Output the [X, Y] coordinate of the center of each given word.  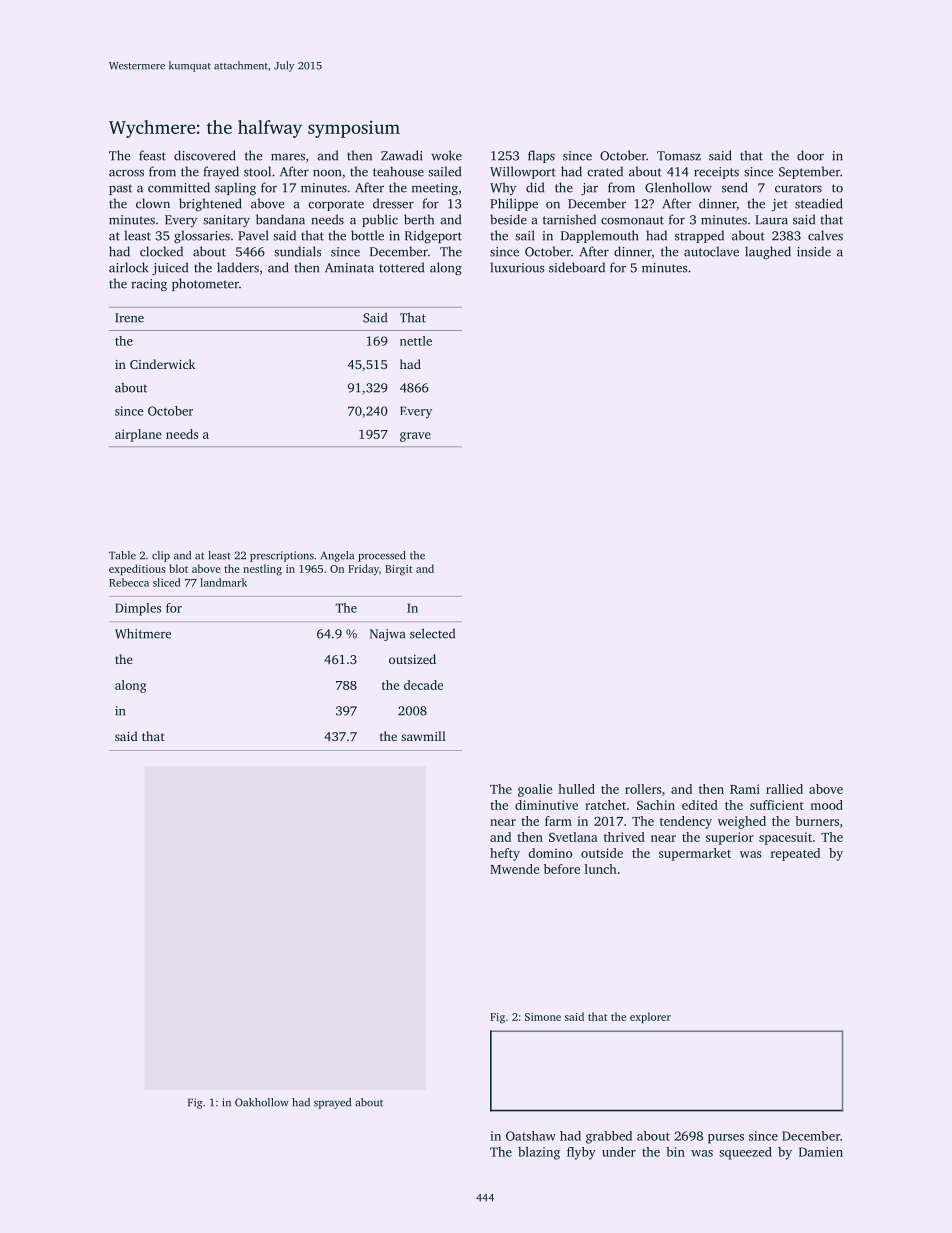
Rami [745, 789]
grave [415, 437]
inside [814, 251]
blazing [539, 1153]
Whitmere [143, 633]
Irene [129, 318]
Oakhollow [261, 1102]
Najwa [387, 635]
